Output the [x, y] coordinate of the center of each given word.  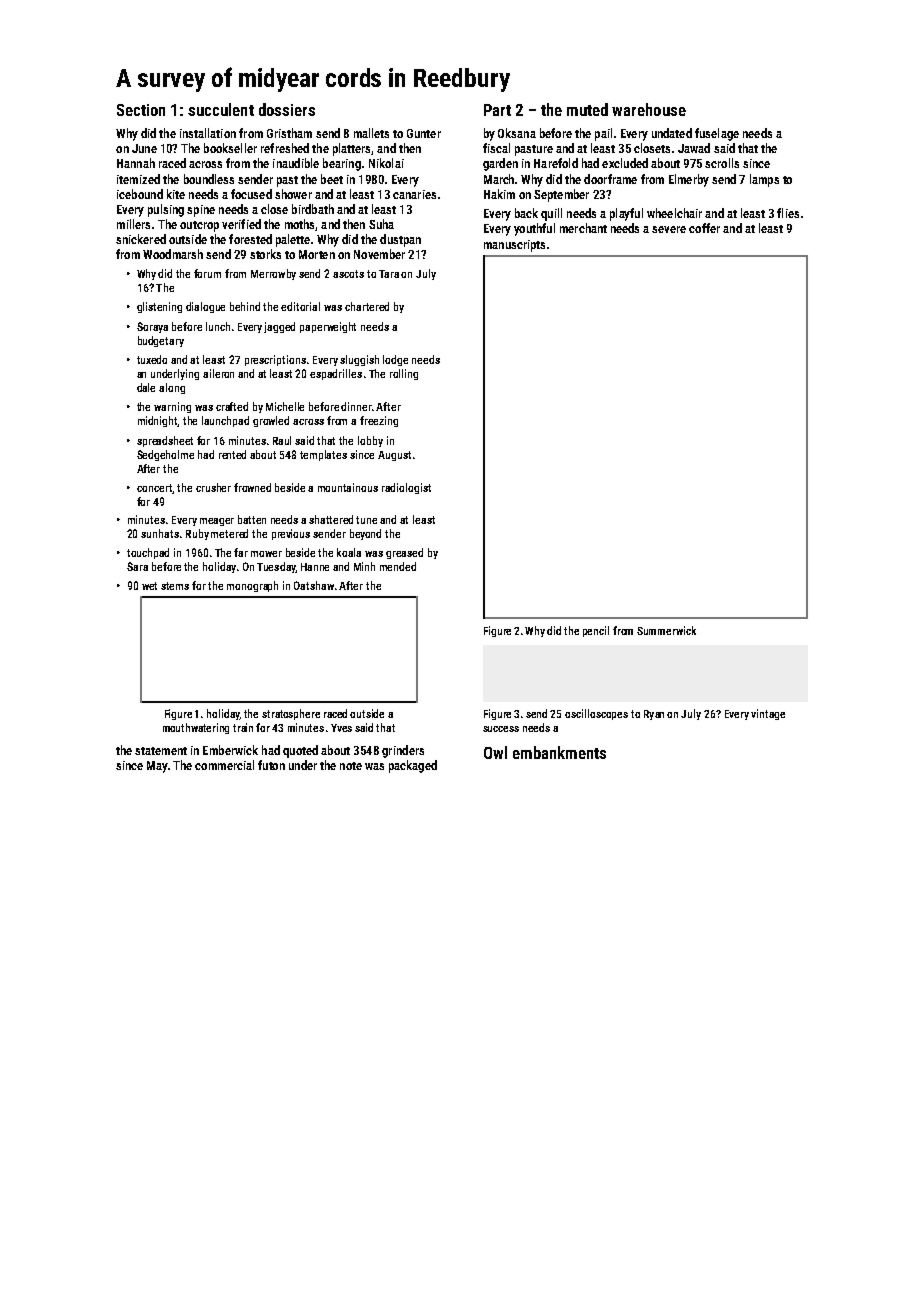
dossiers [287, 109]
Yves [341, 728]
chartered [367, 306]
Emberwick [230, 750]
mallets [371, 133]
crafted [232, 406]
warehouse [649, 109]
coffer [704, 228]
